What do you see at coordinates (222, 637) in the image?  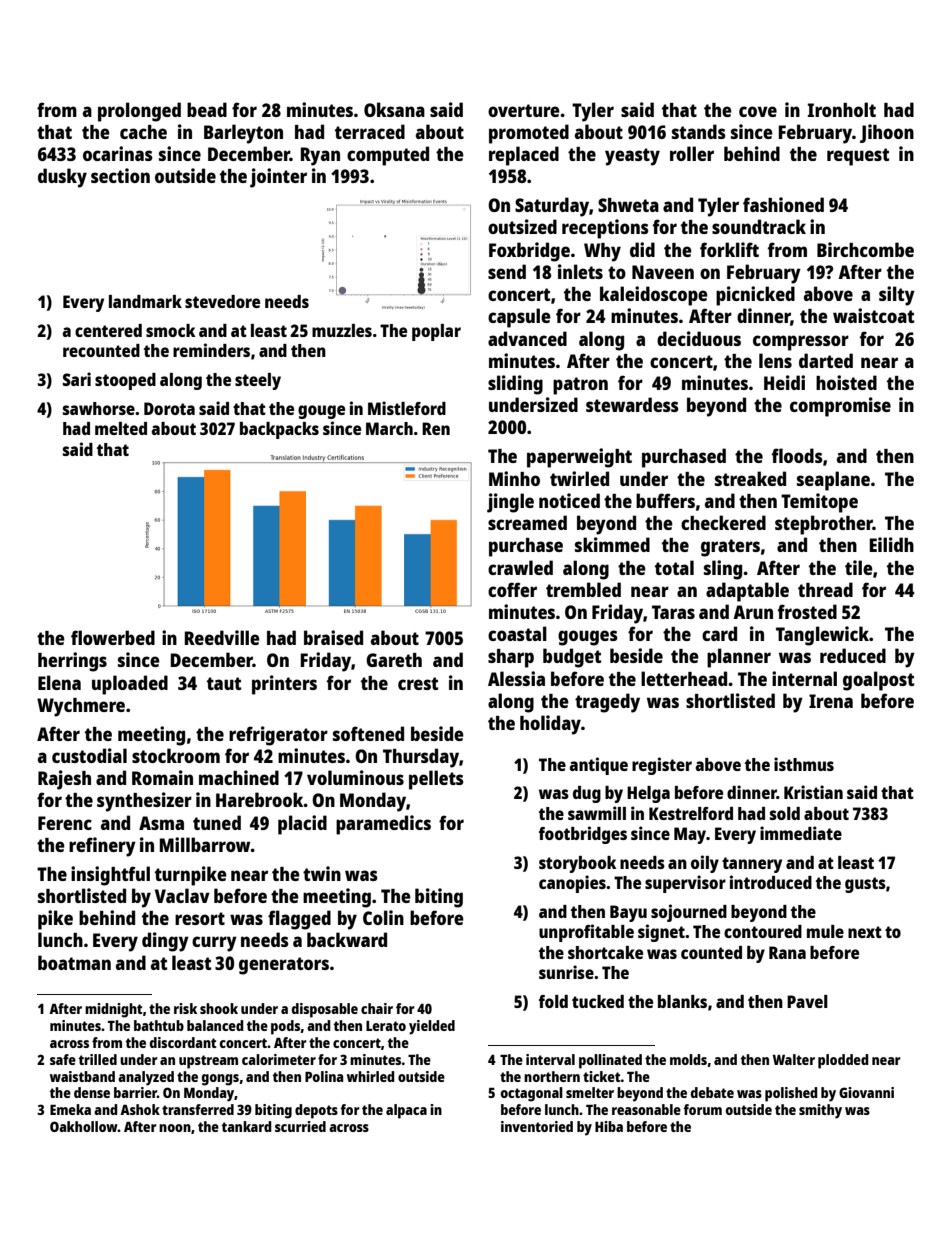 I see `Reedville` at bounding box center [222, 637].
